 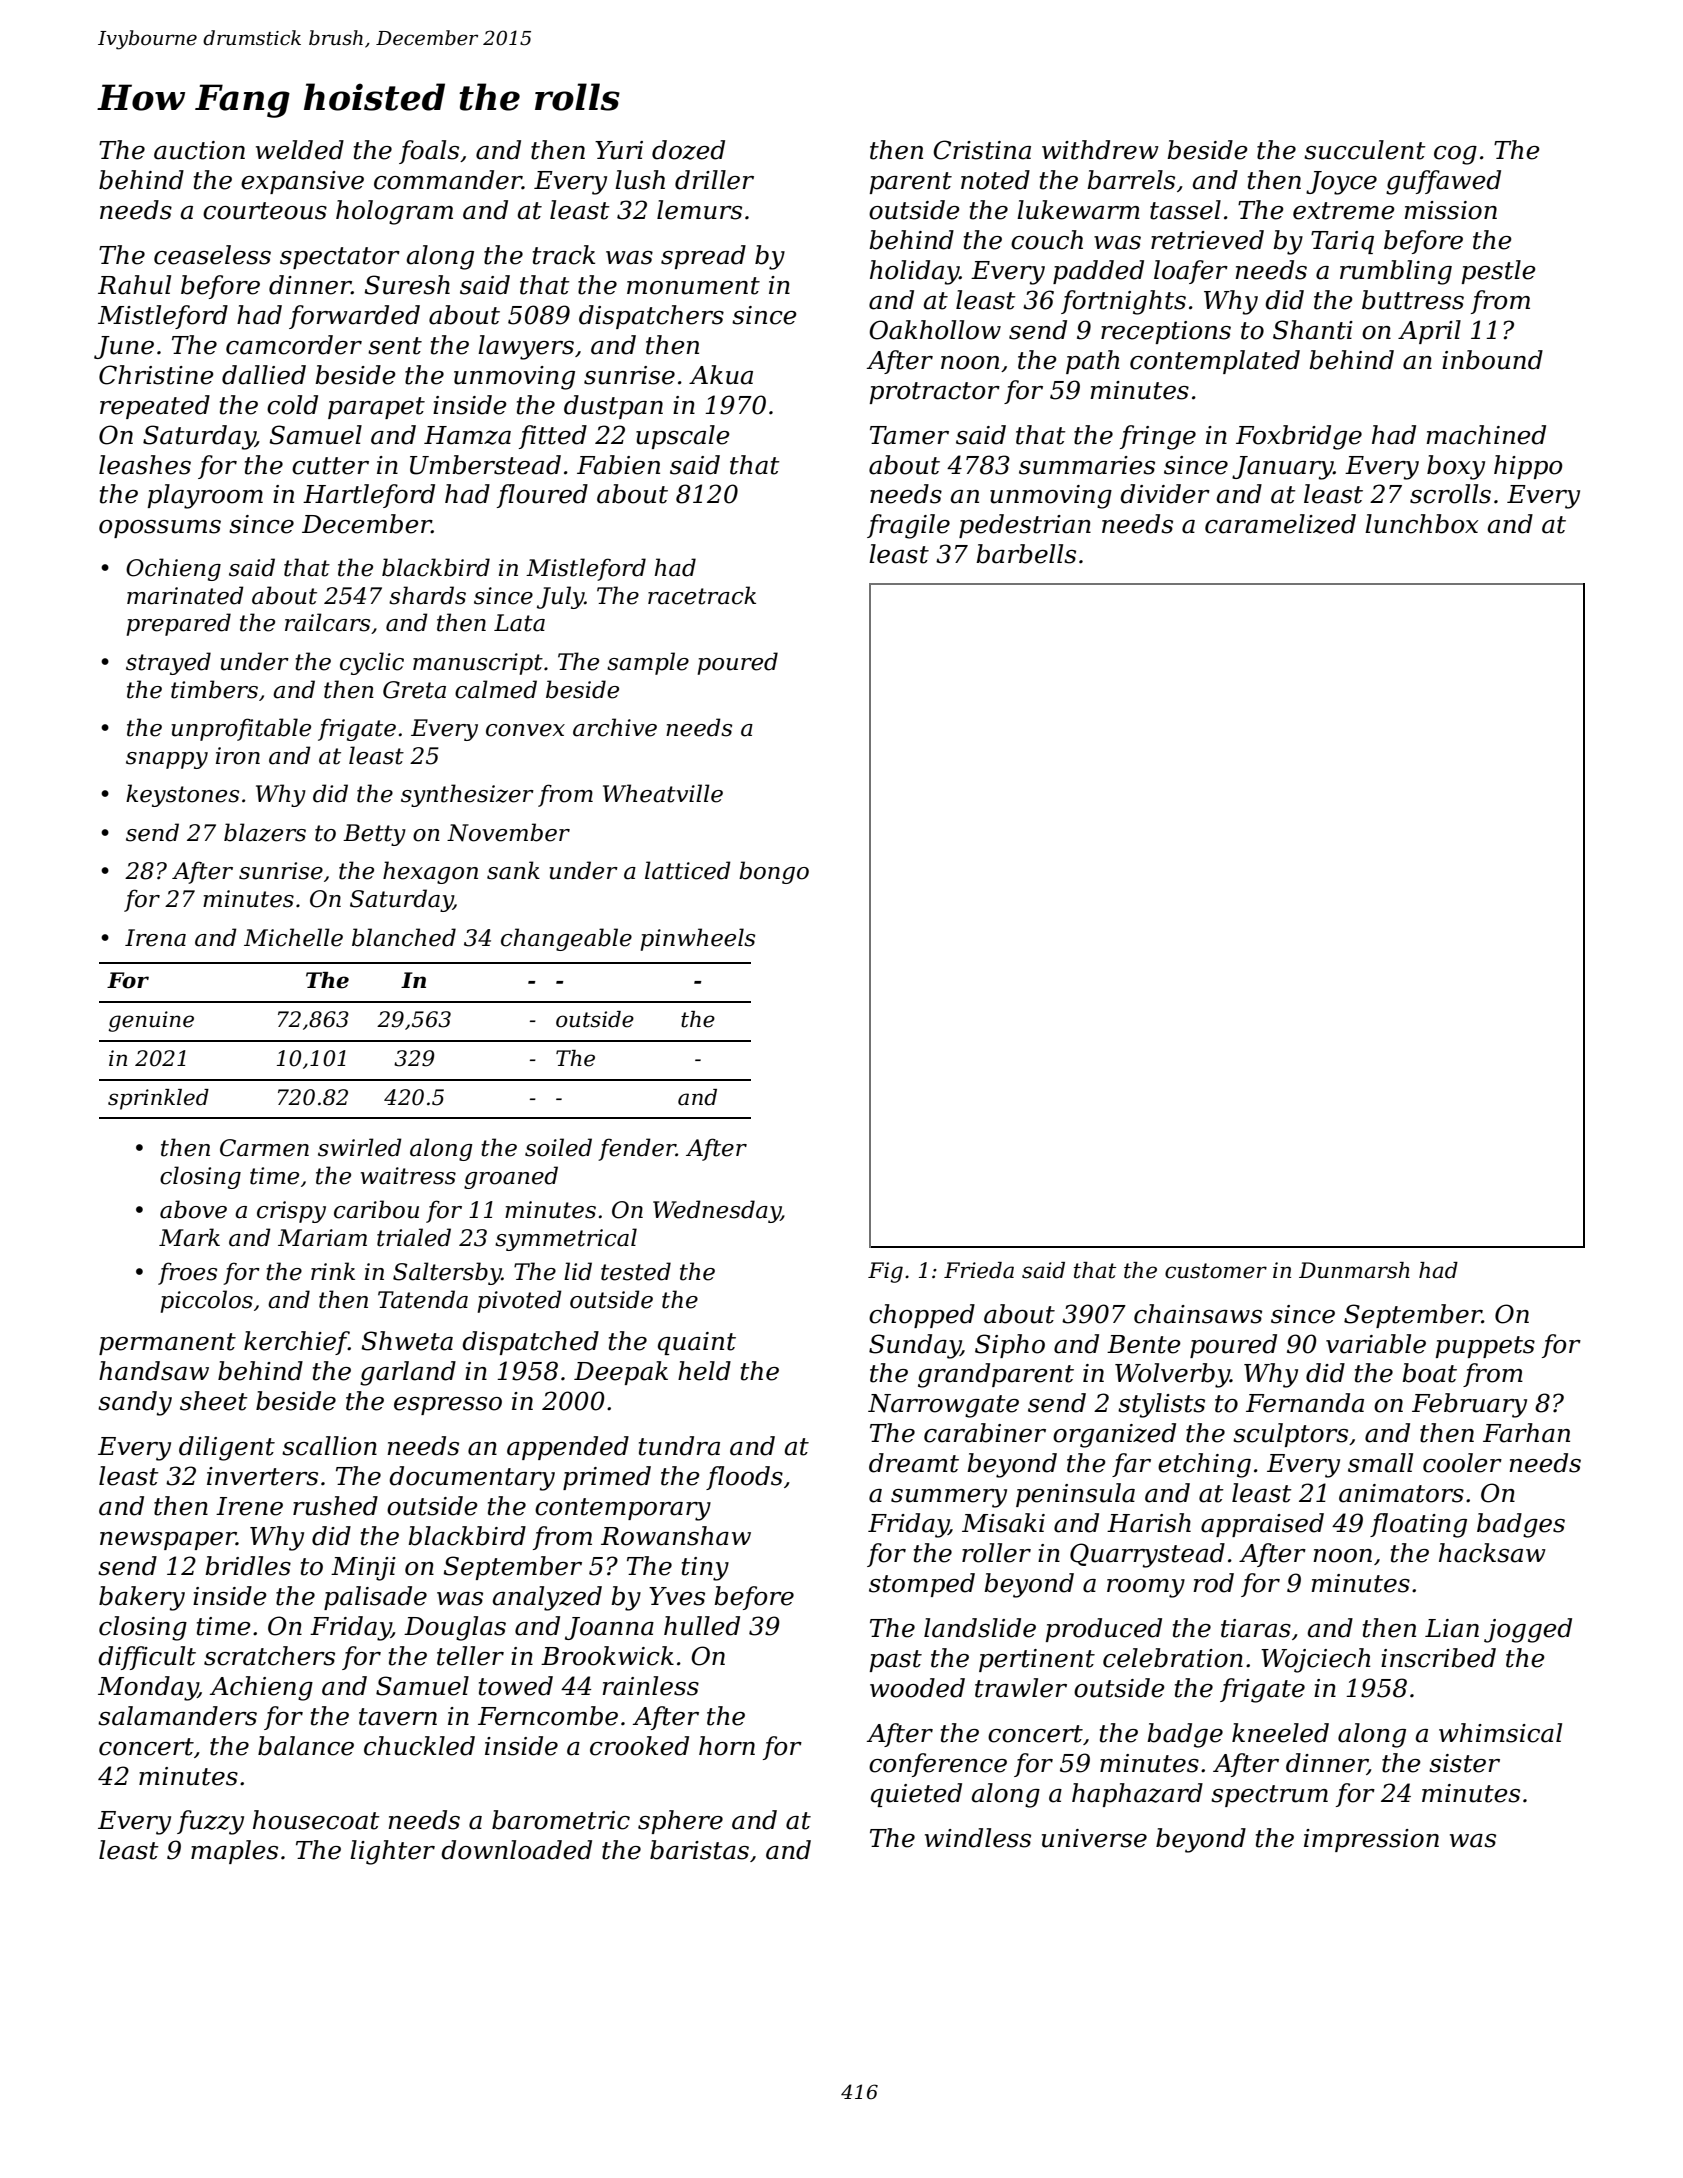 What do you see at coordinates (623, 1509) in the page?
I see `contemporary` at bounding box center [623, 1509].
